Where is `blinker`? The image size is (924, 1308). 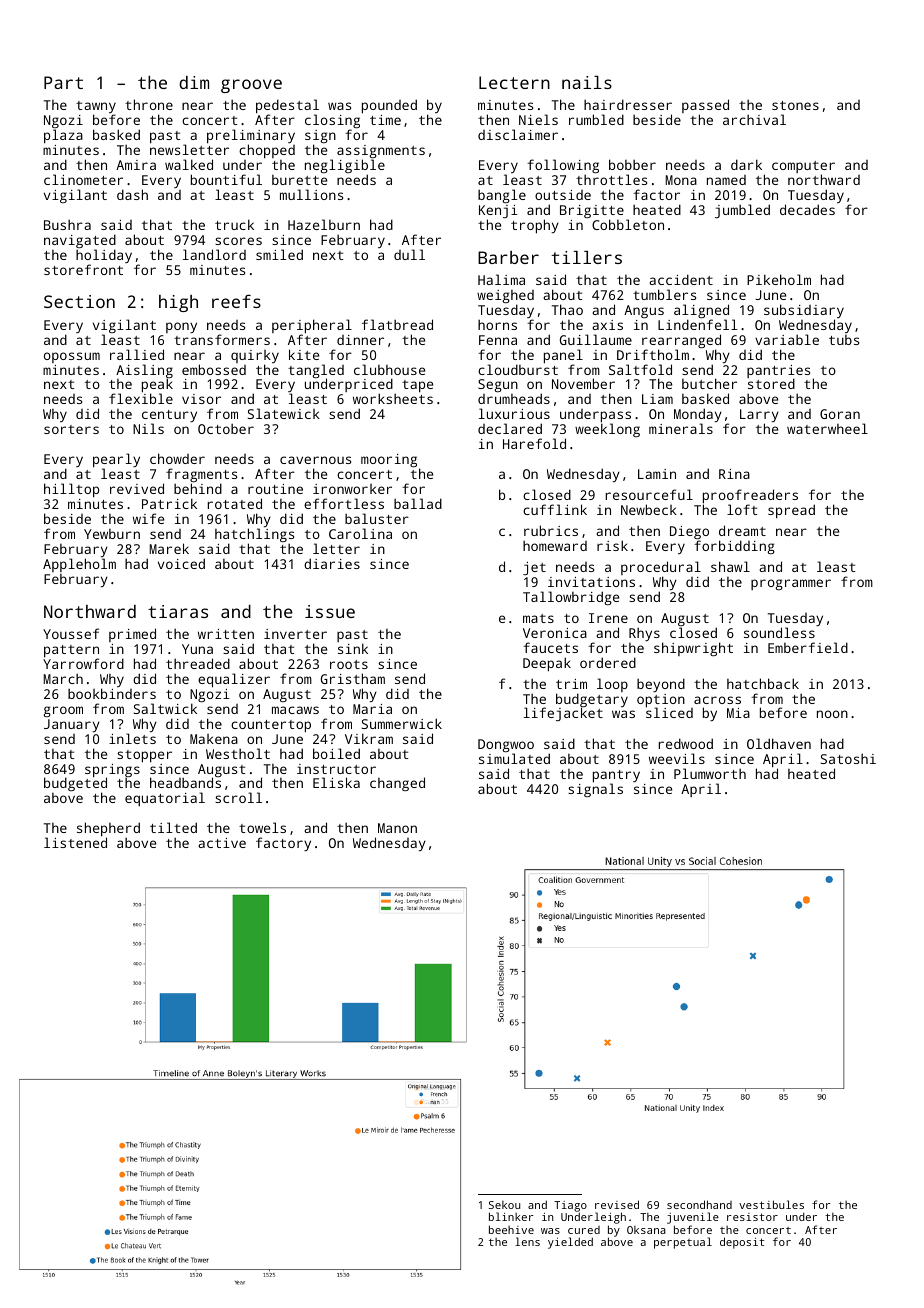
blinker is located at coordinates (511, 1216).
